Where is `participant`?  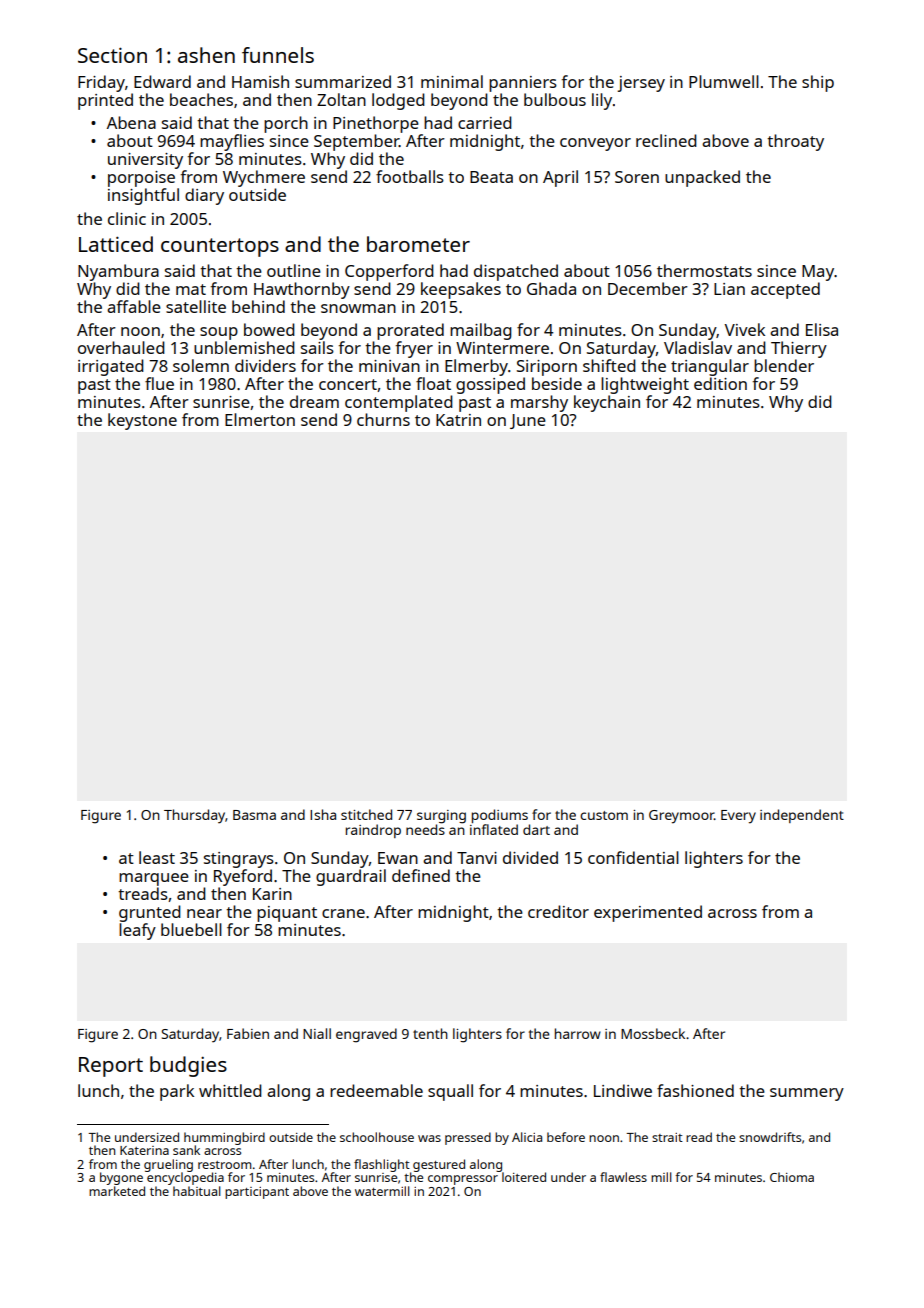 participant is located at coordinates (257, 1193).
